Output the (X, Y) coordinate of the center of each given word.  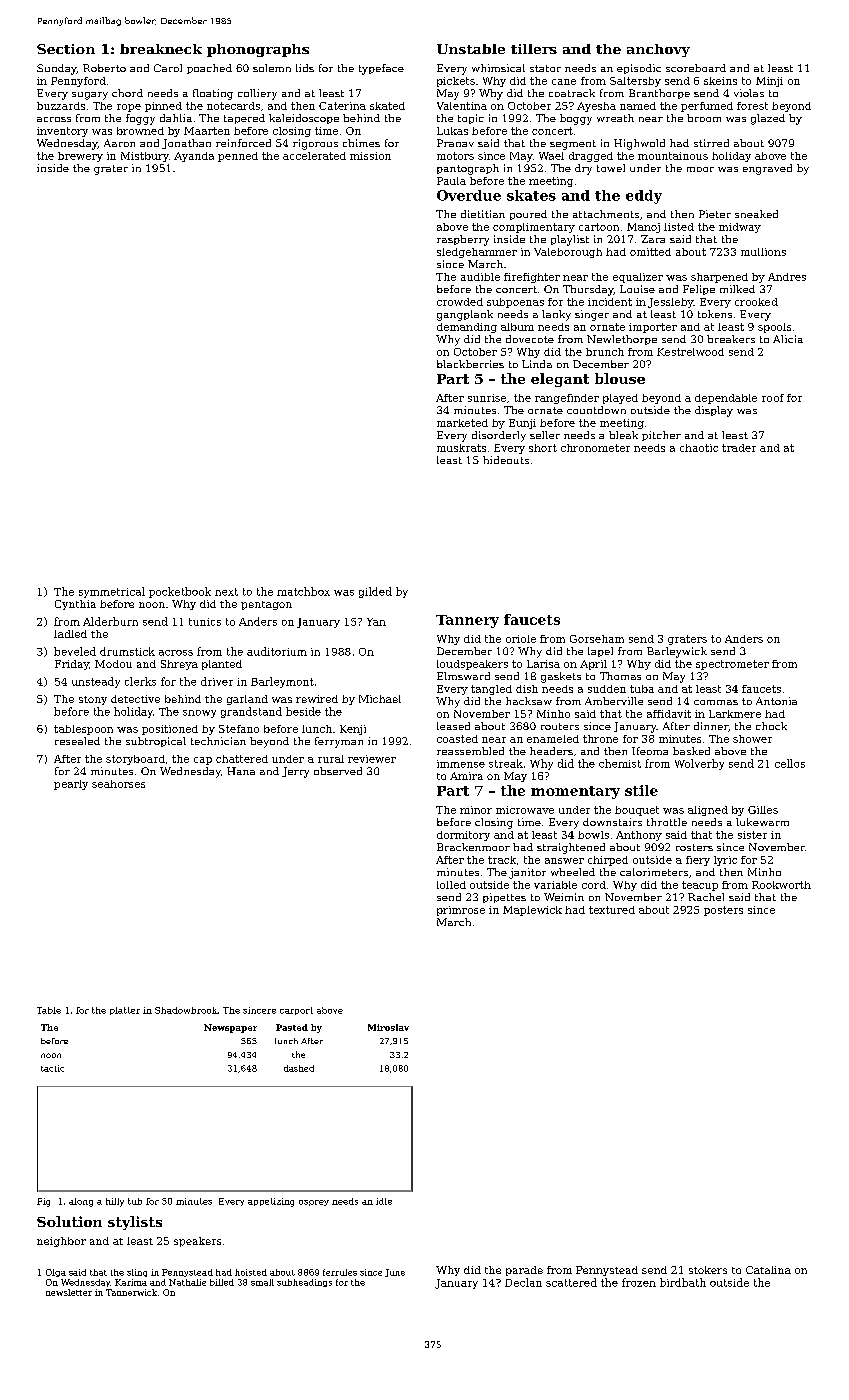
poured (528, 215)
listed (679, 227)
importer (653, 328)
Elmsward (463, 676)
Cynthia (75, 605)
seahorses (118, 784)
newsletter (69, 1292)
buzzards (61, 106)
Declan (523, 1282)
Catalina (768, 1270)
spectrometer (732, 665)
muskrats (461, 448)
